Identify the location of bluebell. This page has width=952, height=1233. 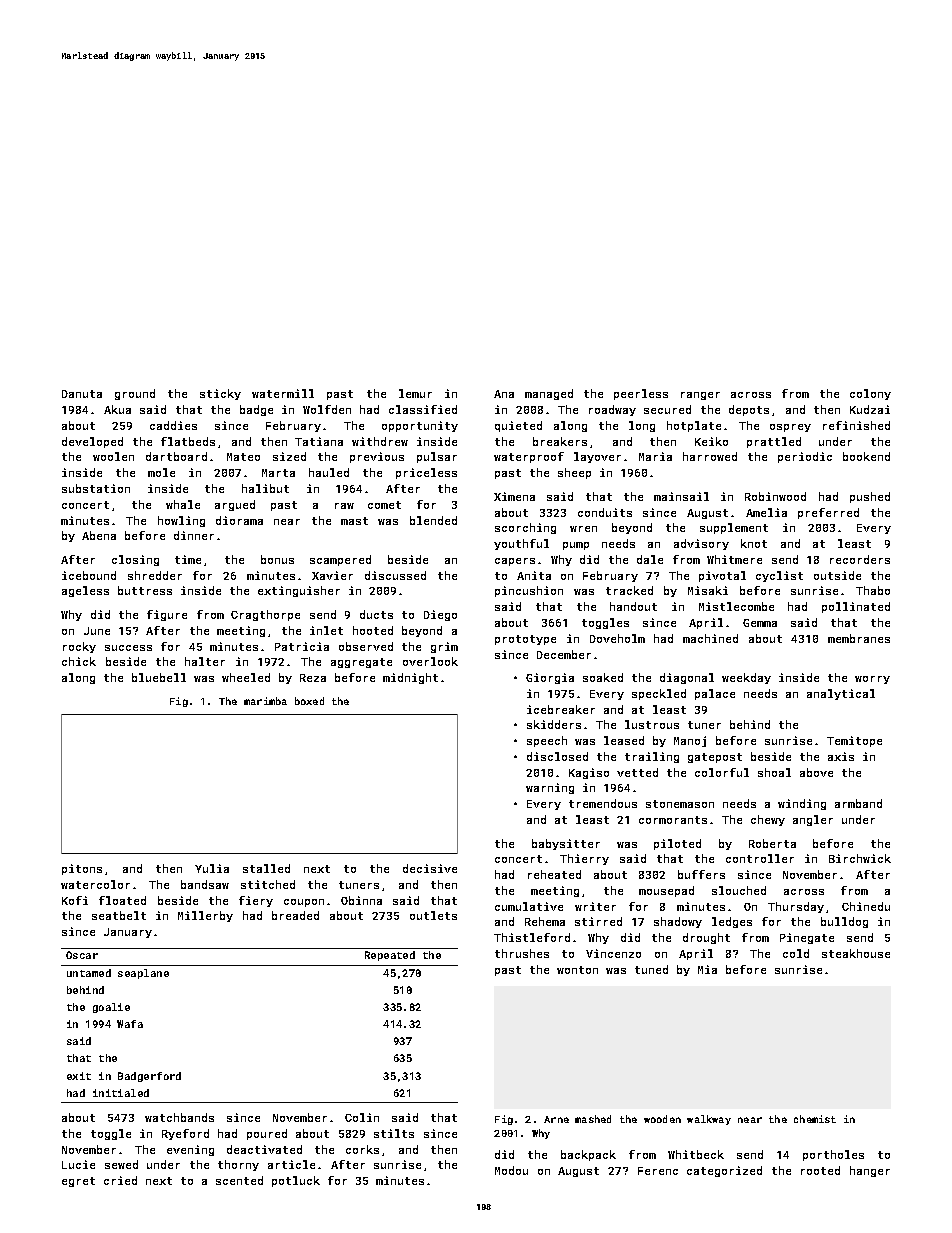
(159, 677).
